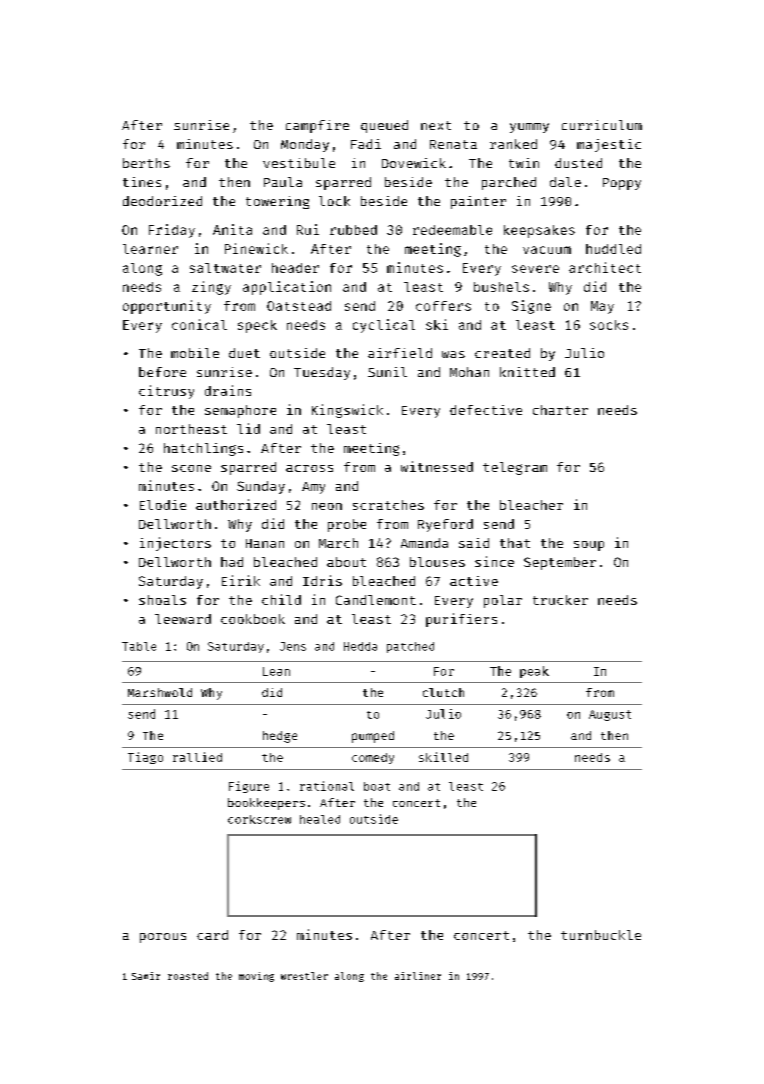 The image size is (764, 1084). What do you see at coordinates (400, 353) in the screenshot?
I see `airfield` at bounding box center [400, 353].
